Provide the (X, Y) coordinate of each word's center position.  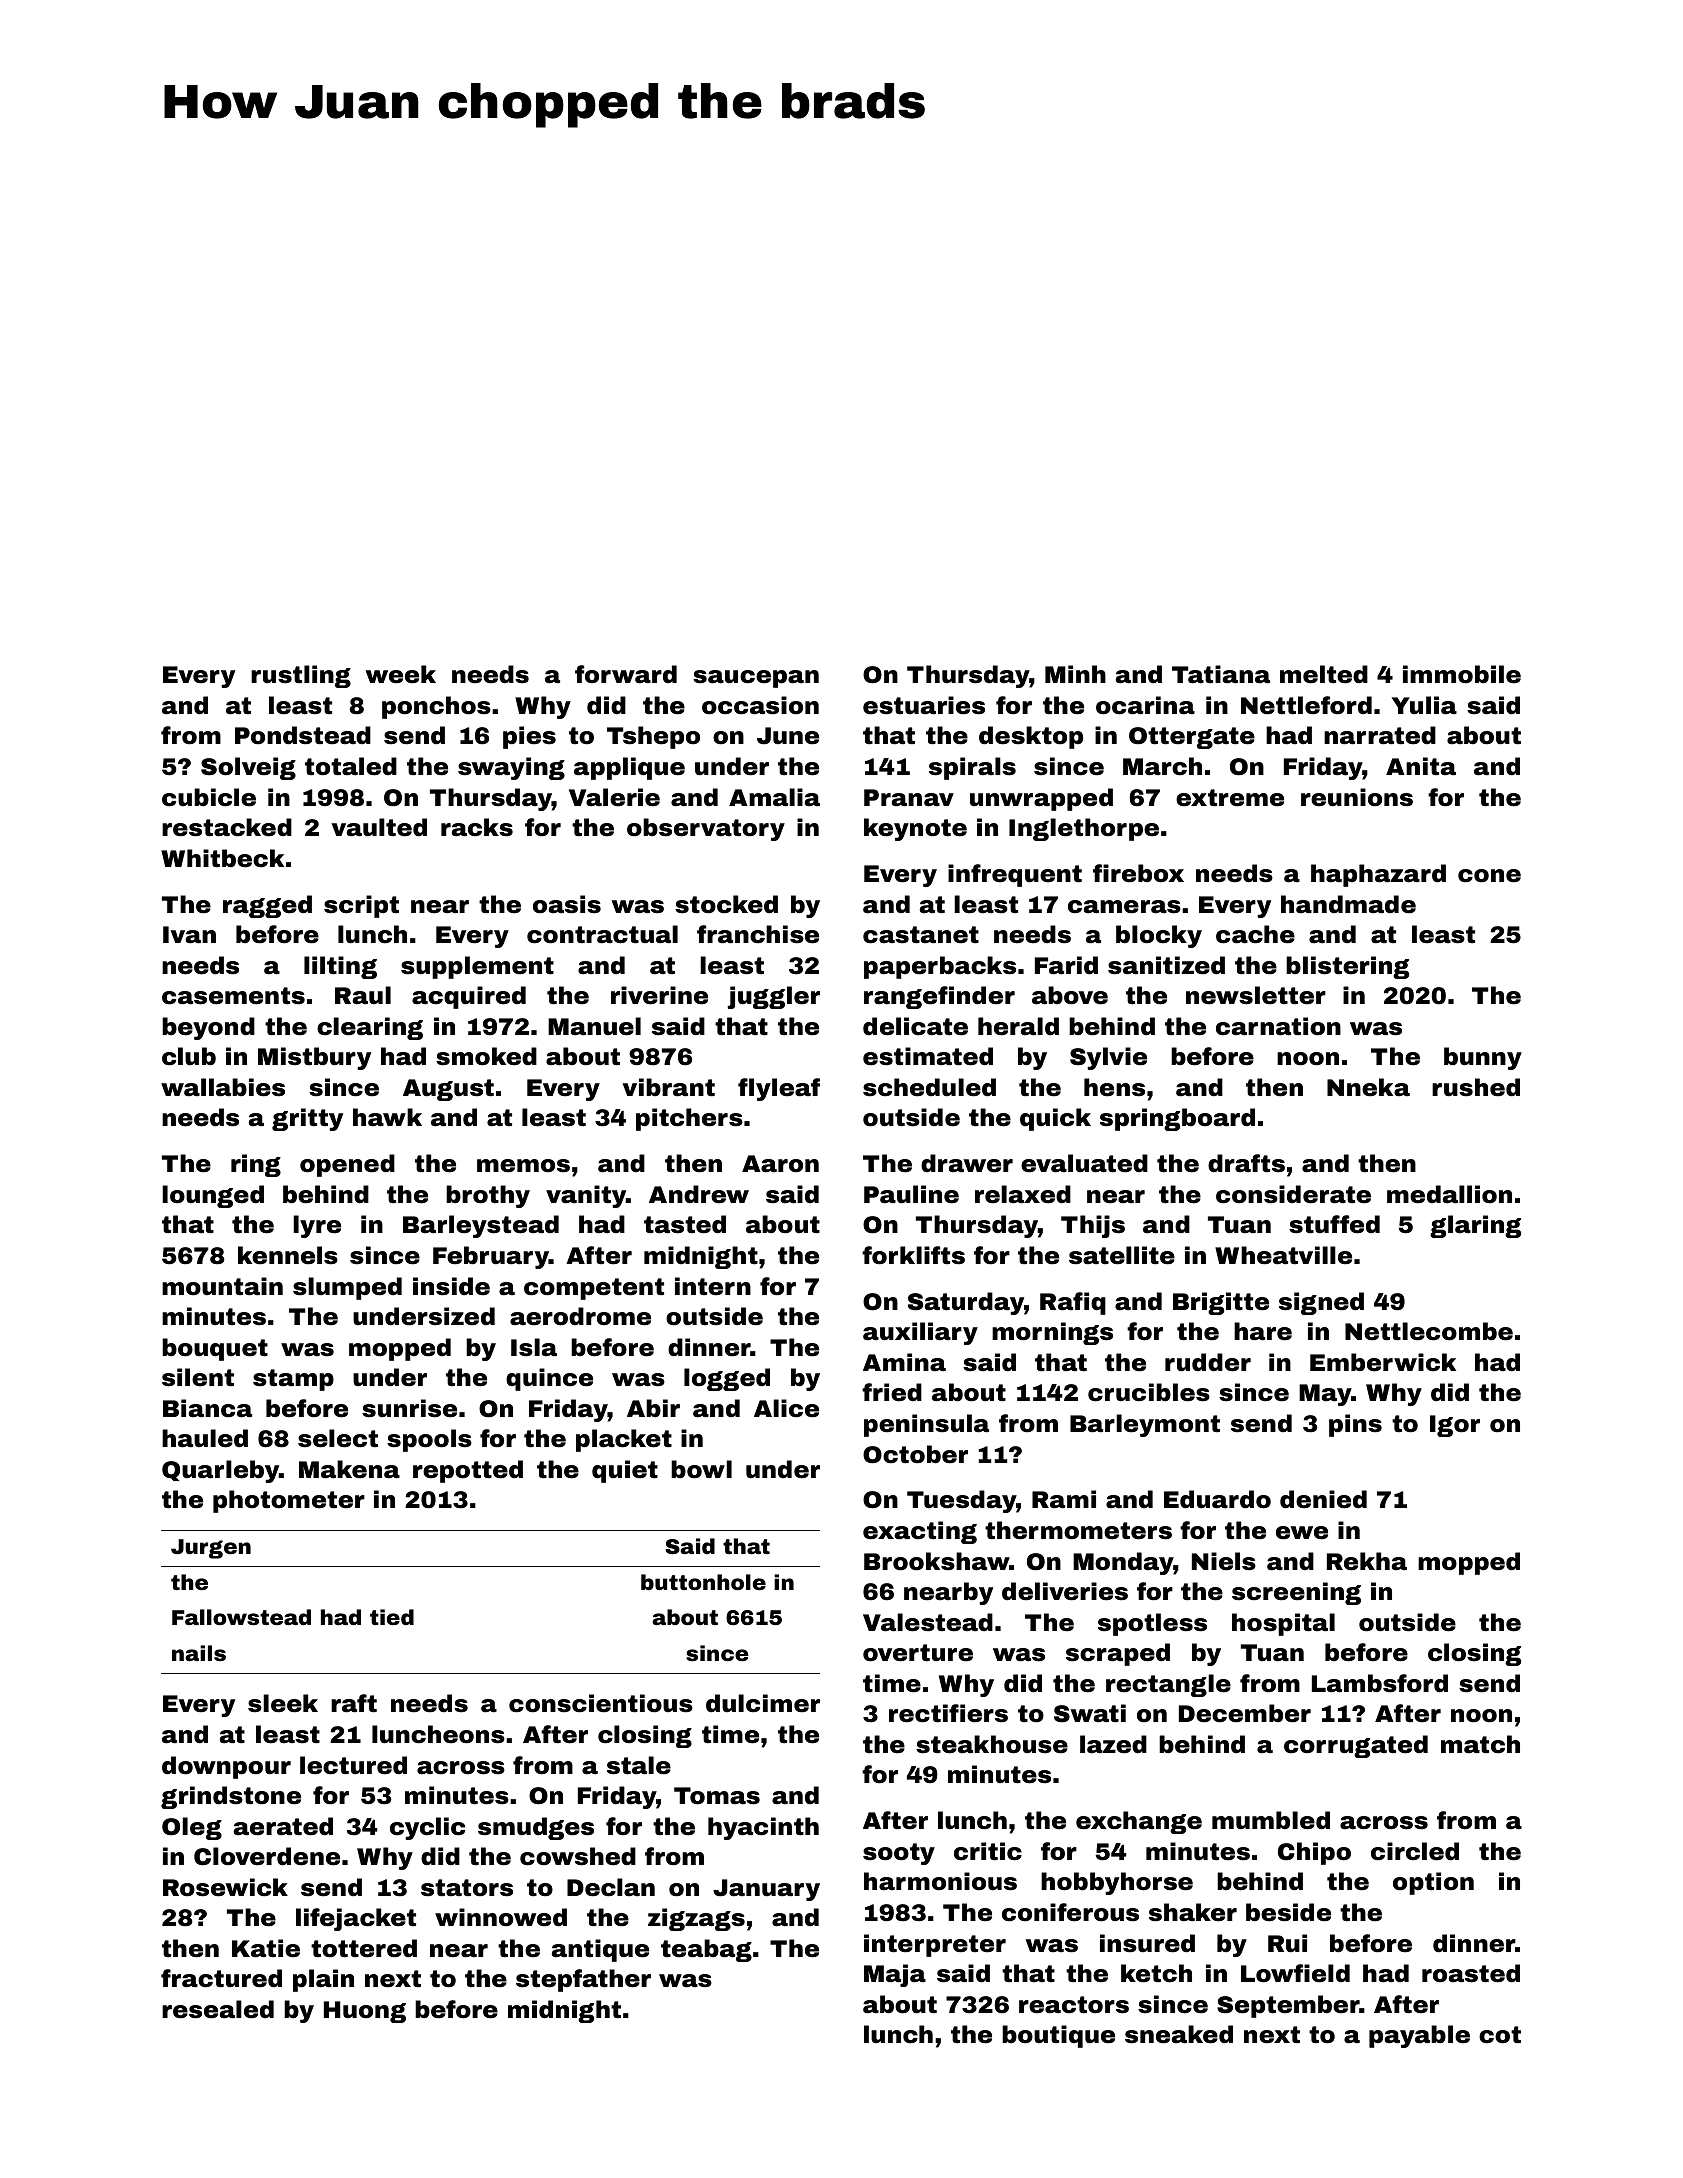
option (1433, 1883)
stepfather (583, 1980)
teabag (706, 1950)
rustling (301, 676)
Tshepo (653, 737)
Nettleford (1306, 705)
